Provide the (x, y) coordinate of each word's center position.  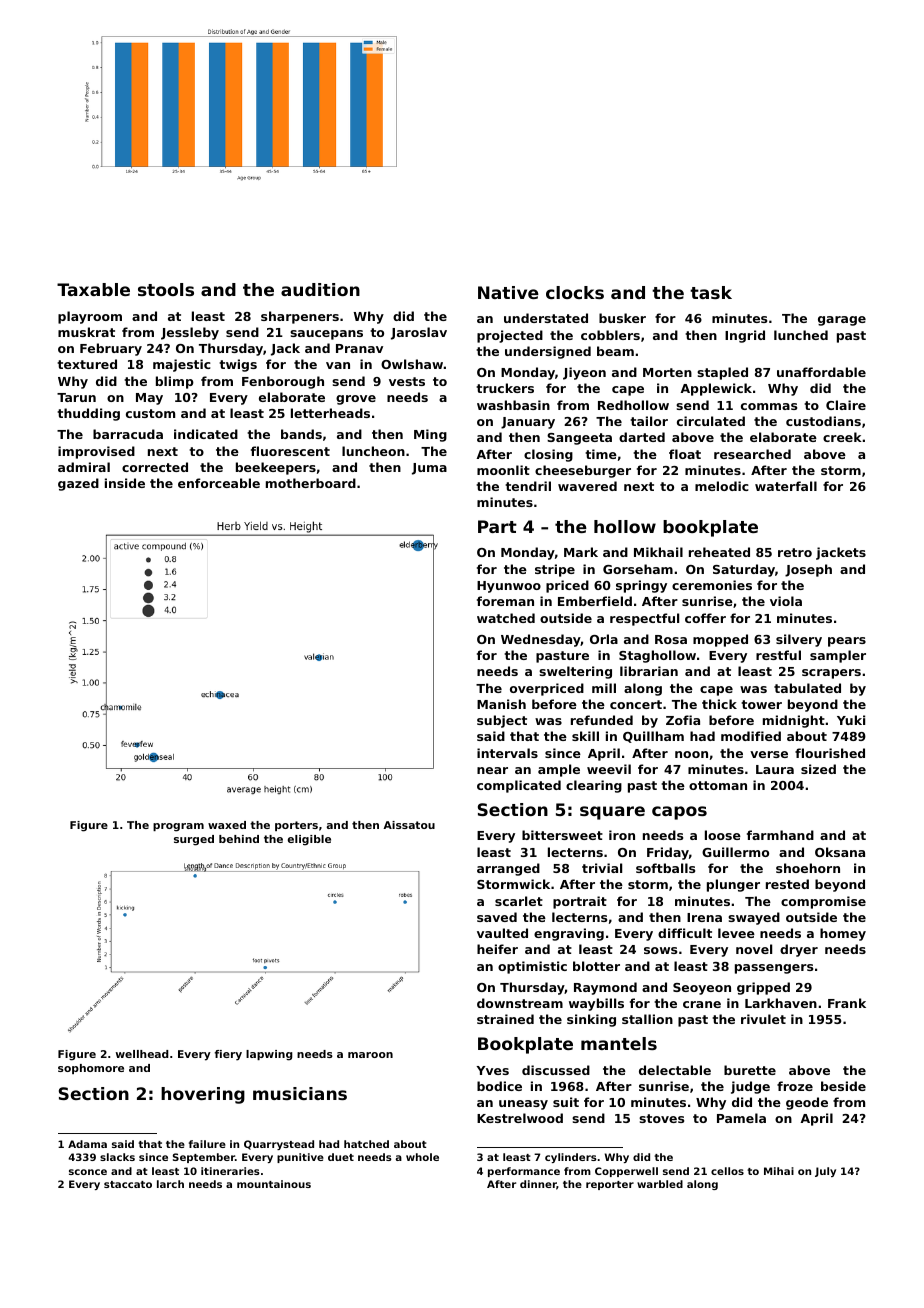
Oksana (840, 852)
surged (194, 840)
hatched (366, 1144)
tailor (649, 421)
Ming (430, 435)
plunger (733, 885)
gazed (78, 484)
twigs (238, 365)
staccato (128, 1184)
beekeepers (276, 468)
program (178, 827)
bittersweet (562, 835)
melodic (722, 486)
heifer (497, 949)
